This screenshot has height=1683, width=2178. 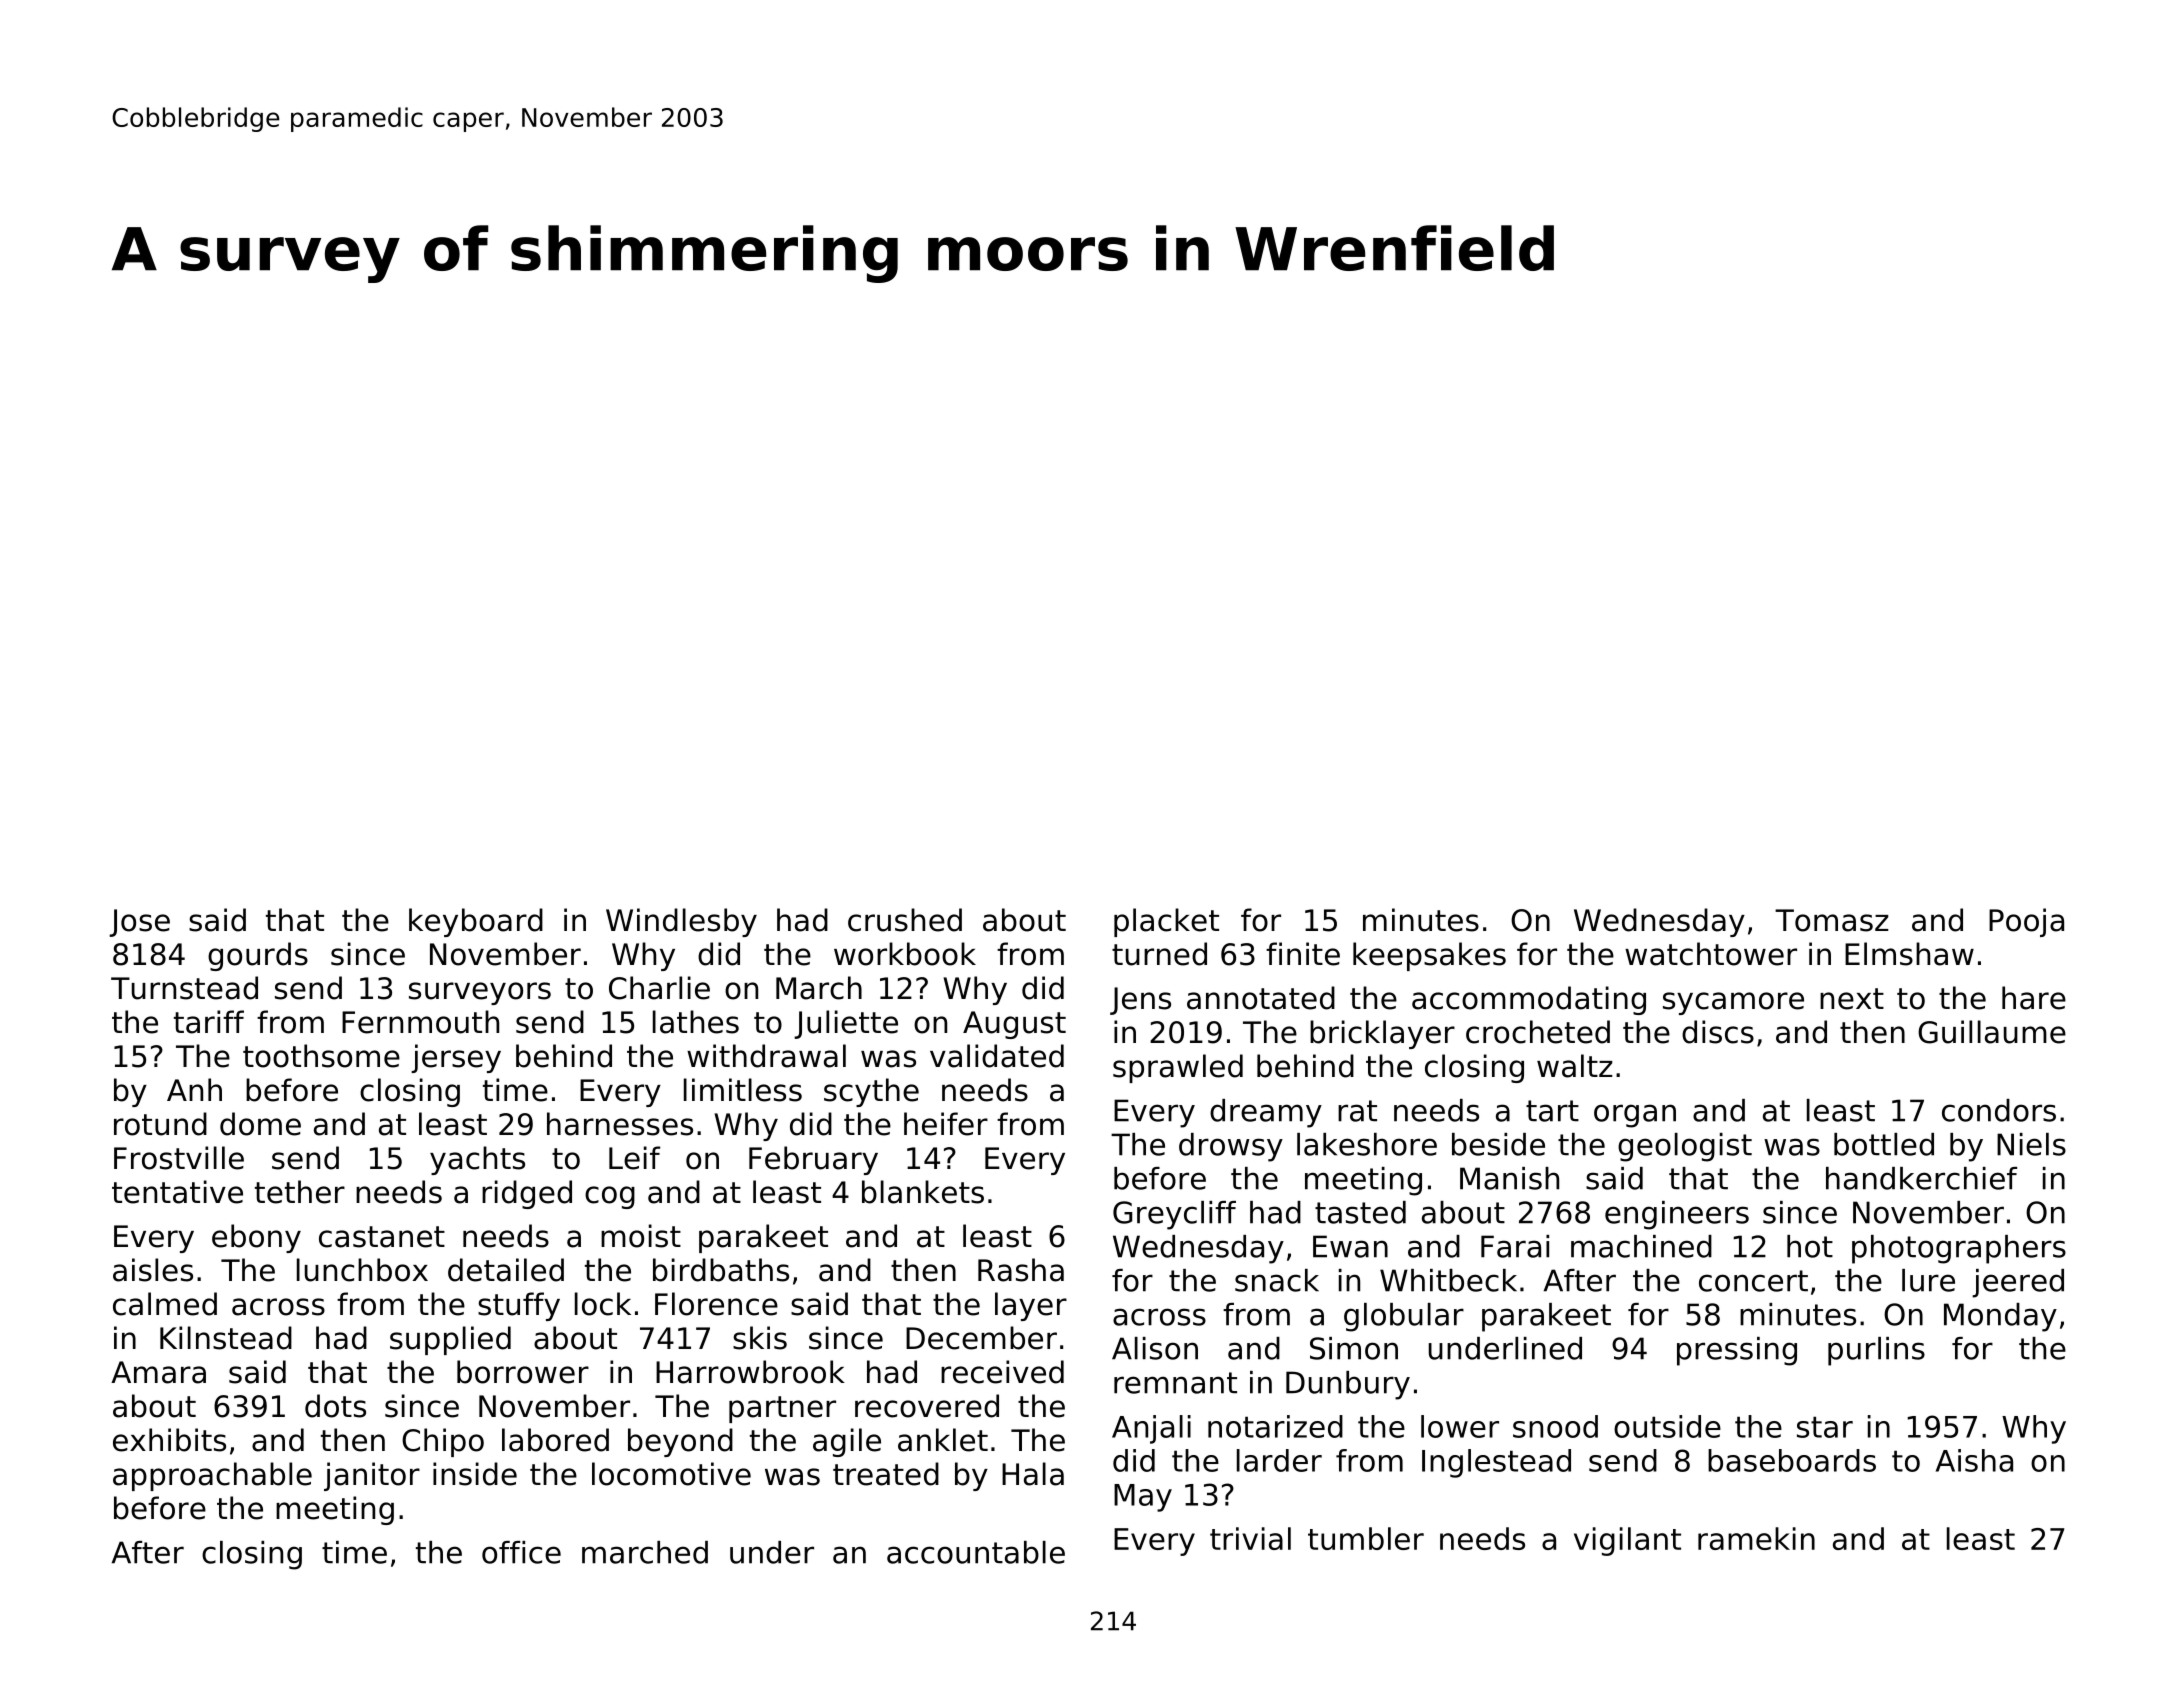 What do you see at coordinates (165, 1304) in the screenshot?
I see `calmed` at bounding box center [165, 1304].
